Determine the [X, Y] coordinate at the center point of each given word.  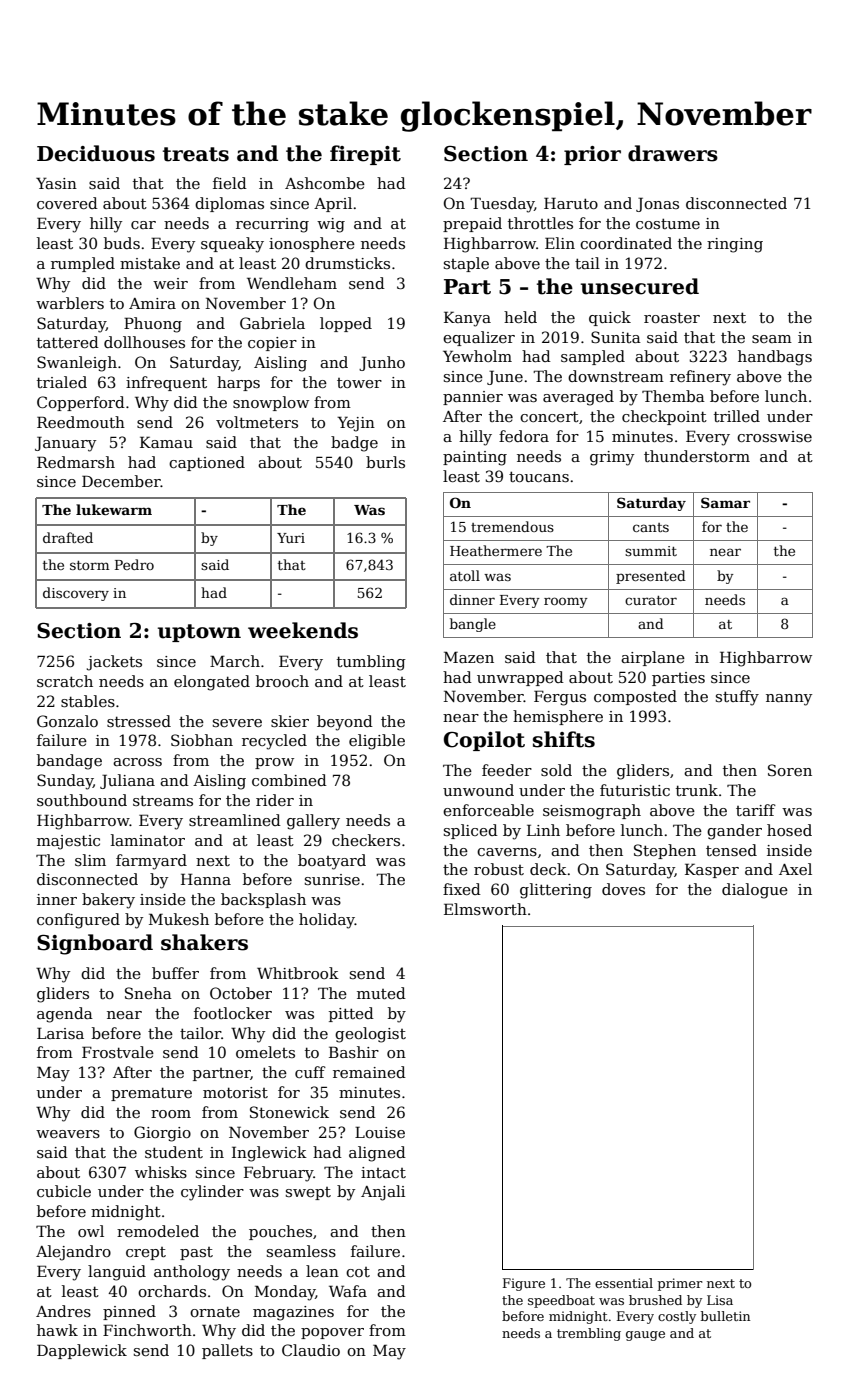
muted [381, 993]
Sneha [148, 993]
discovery [76, 594]
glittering [556, 891]
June [505, 377]
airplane [653, 658]
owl [91, 1231]
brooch [282, 681]
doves [623, 889]
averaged [578, 398]
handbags [775, 358]
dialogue [755, 891]
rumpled [83, 264]
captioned [207, 463]
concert [549, 416]
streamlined [235, 820]
